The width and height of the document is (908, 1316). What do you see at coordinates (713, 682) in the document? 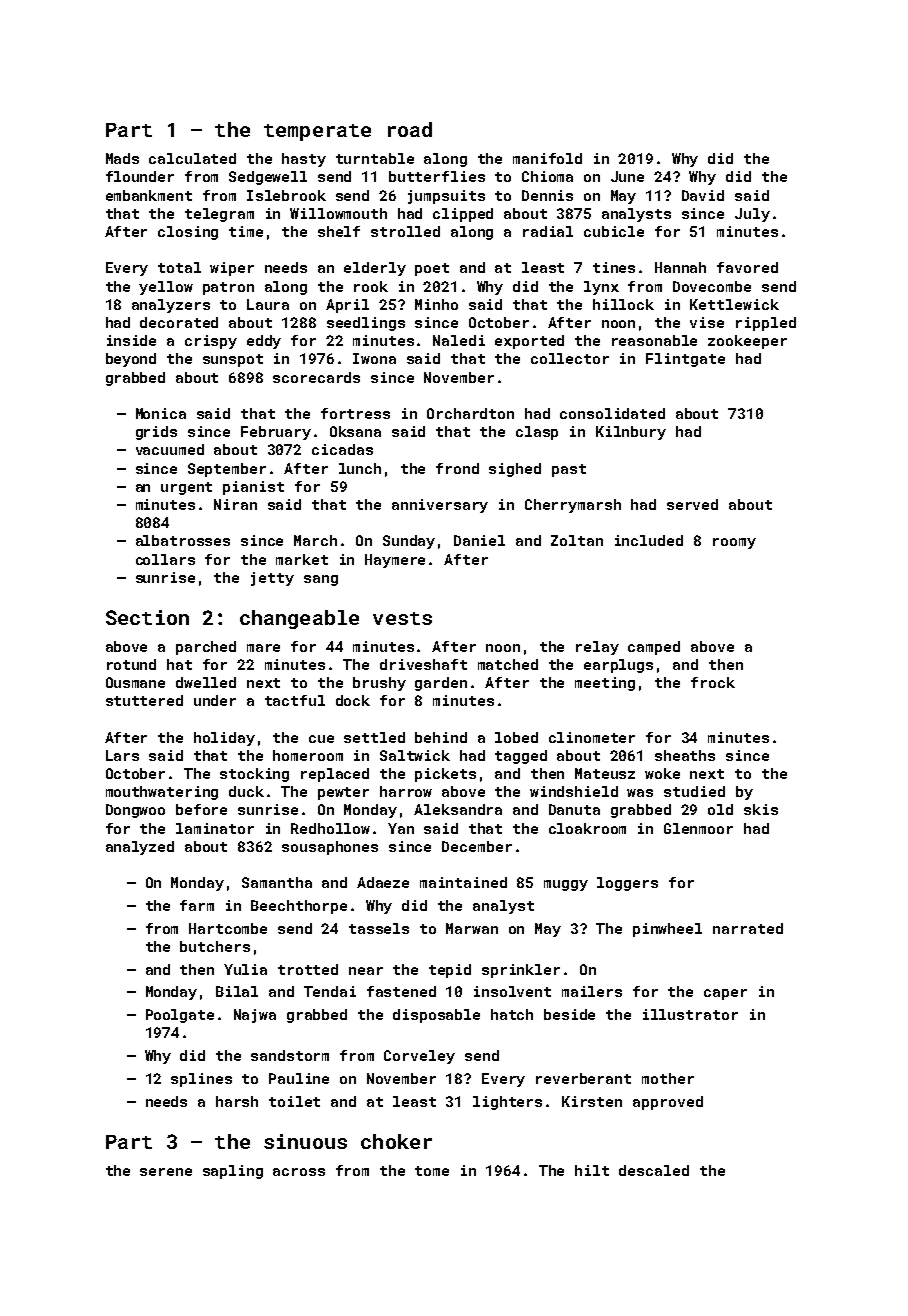
I see `frock` at bounding box center [713, 682].
